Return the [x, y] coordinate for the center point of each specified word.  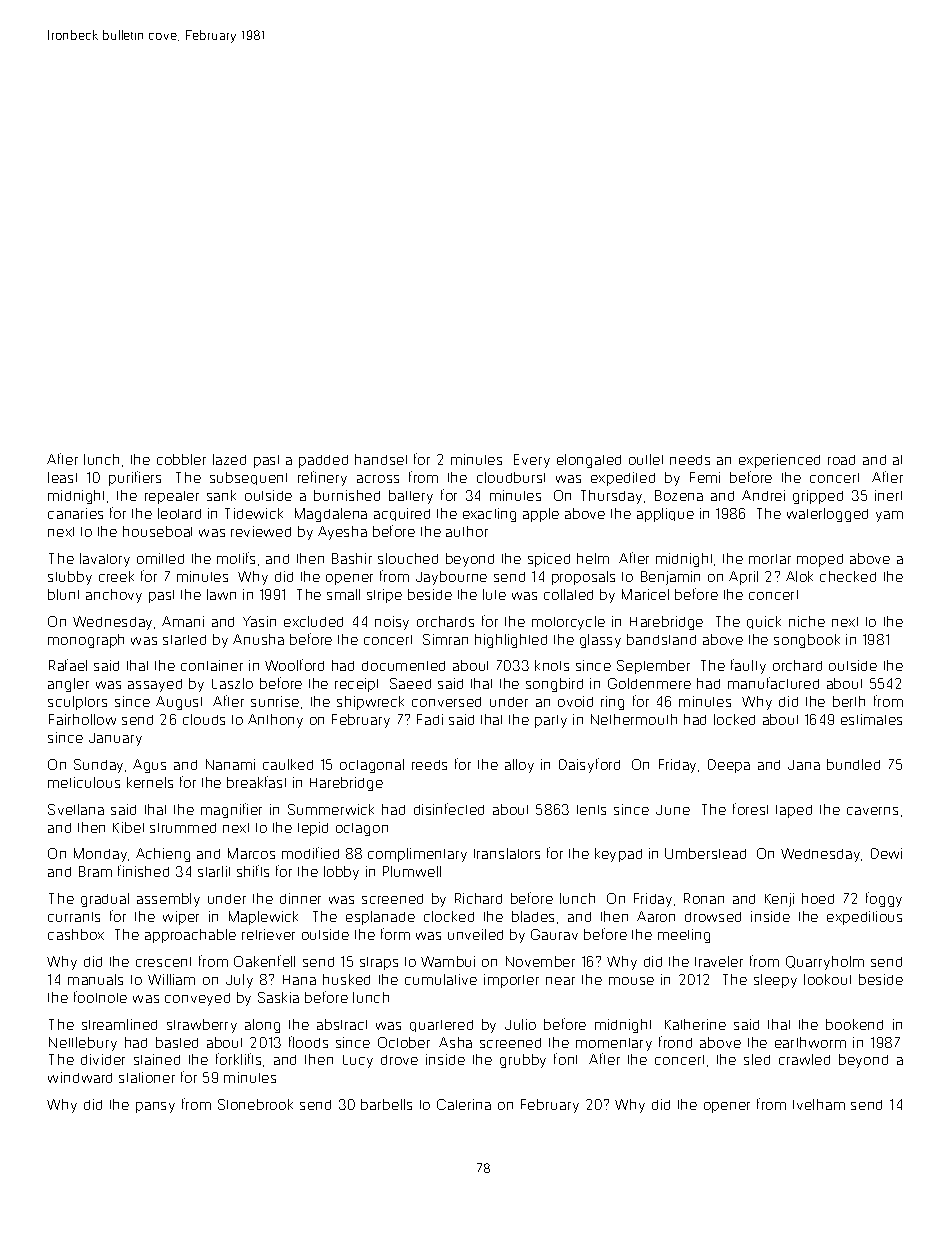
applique [665, 515]
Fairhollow [82, 719]
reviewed [261, 531]
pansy [155, 1107]
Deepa [729, 766]
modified [310, 853]
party [551, 721]
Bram [95, 871]
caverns [872, 811]
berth [849, 701]
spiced [549, 560]
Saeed [410, 683]
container [212, 665]
